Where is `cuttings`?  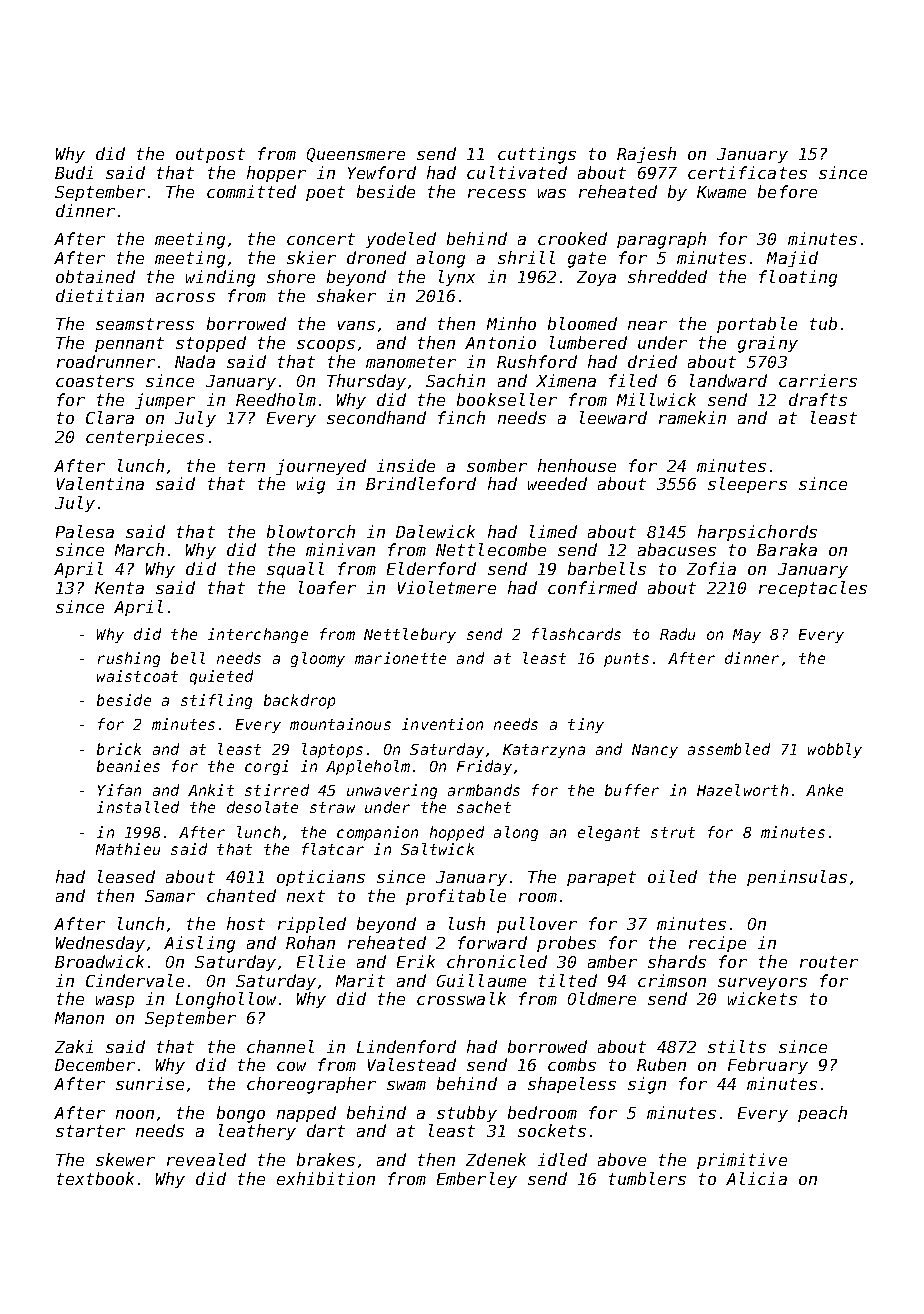
cuttings is located at coordinates (537, 155).
